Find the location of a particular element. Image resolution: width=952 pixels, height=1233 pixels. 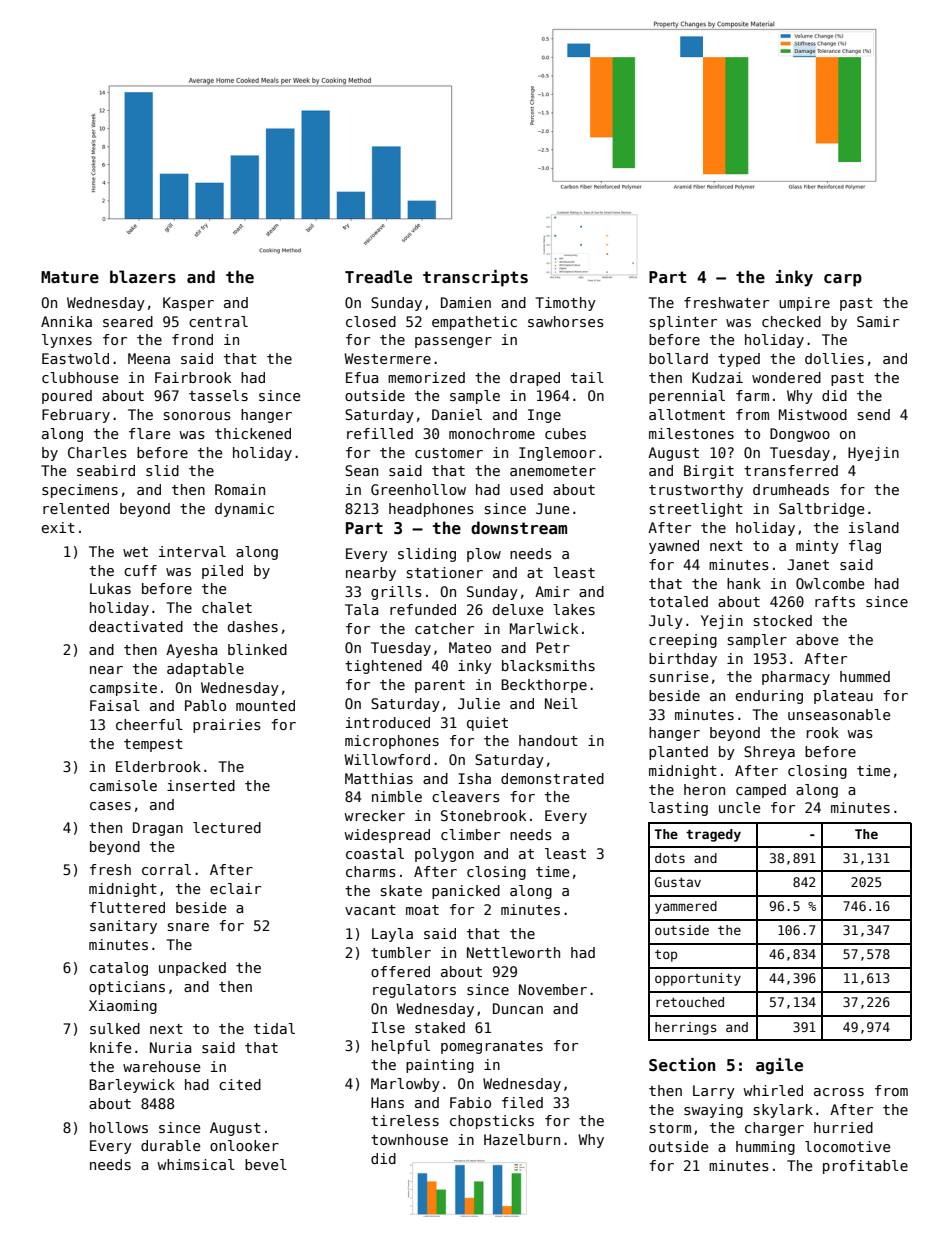

Greenhollow is located at coordinates (418, 489).
